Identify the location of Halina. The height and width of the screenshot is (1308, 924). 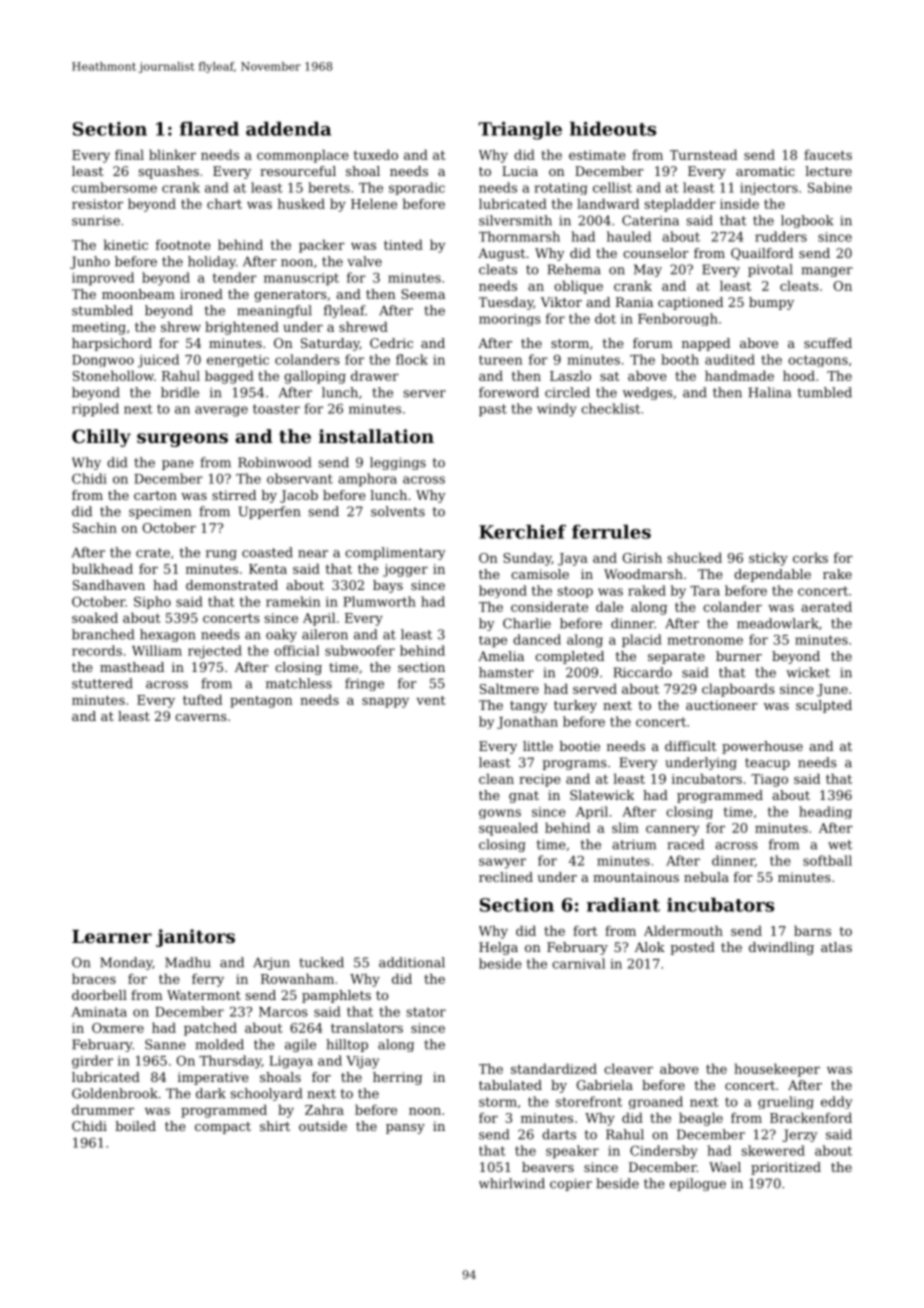
(770, 392).
